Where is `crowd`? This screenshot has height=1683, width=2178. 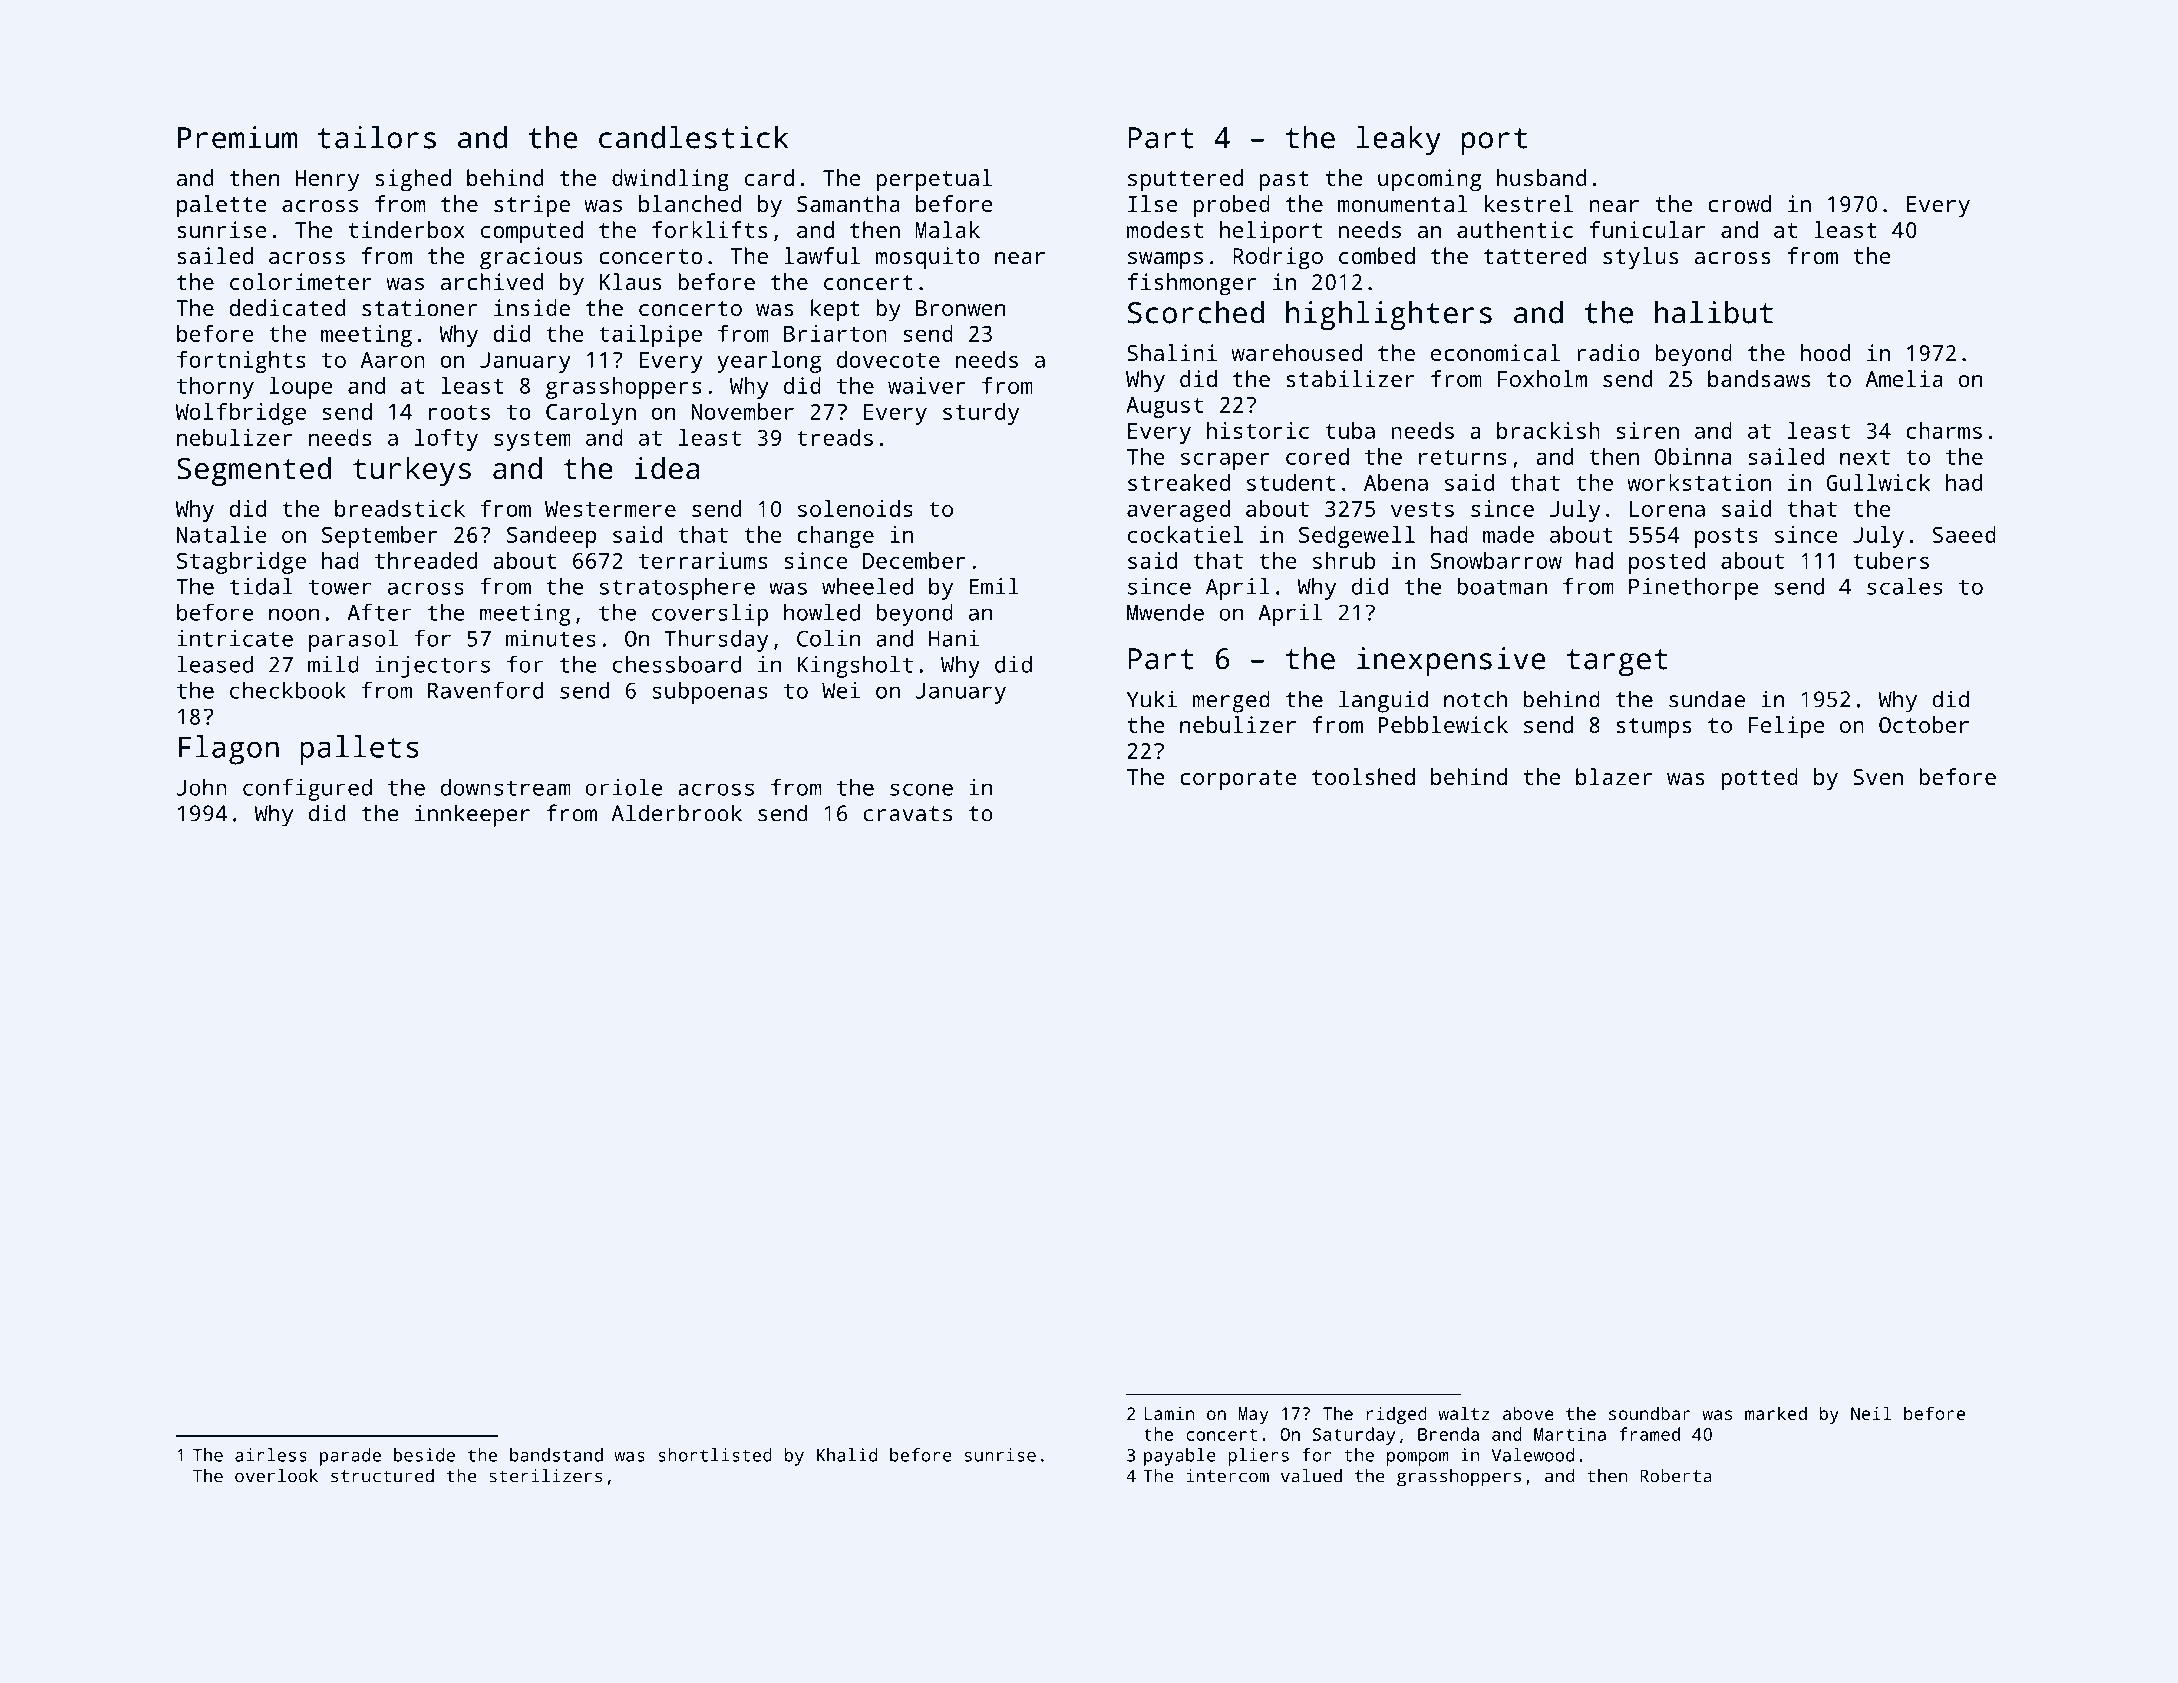
crowd is located at coordinates (1739, 203).
